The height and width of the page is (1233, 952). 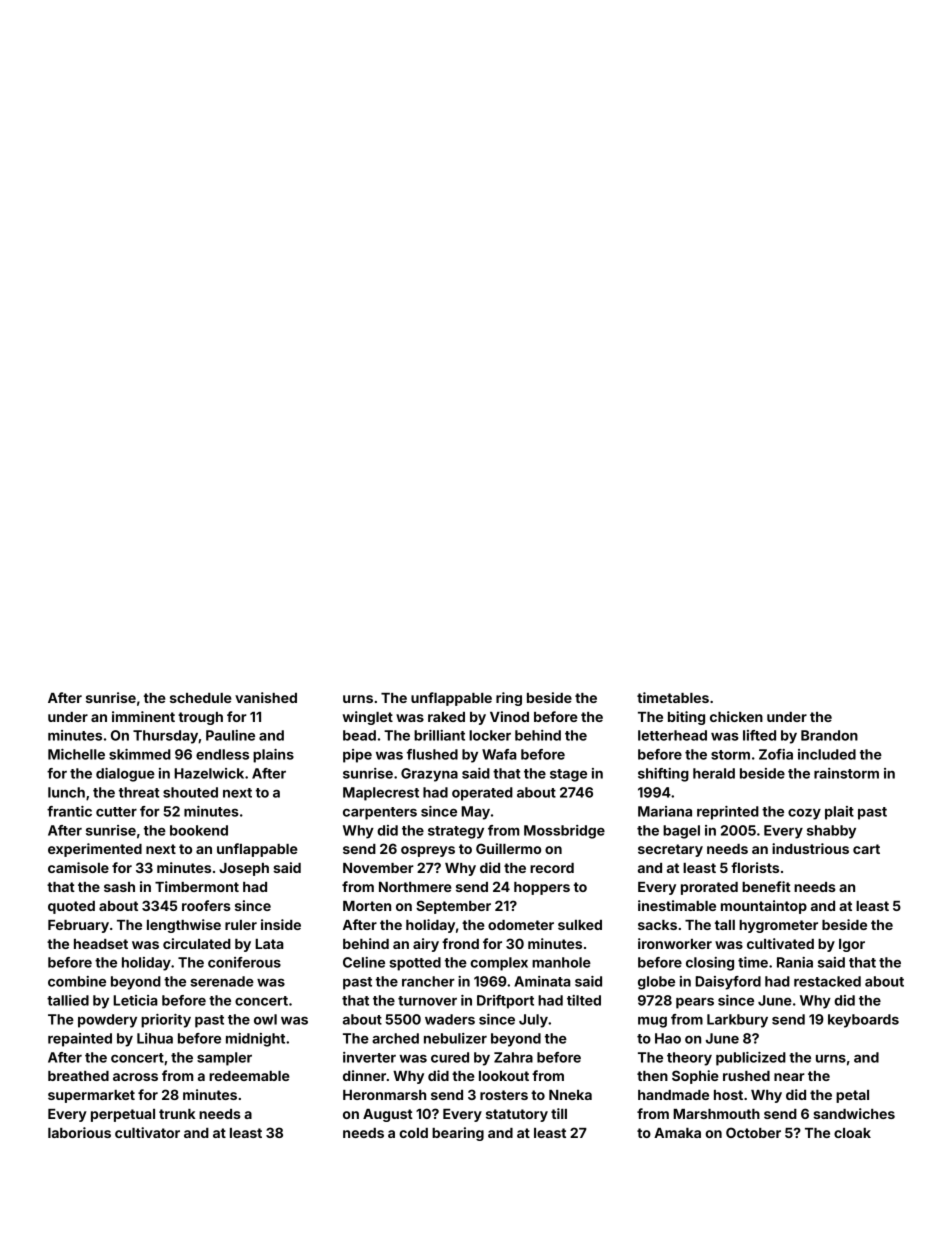 I want to click on keyboards, so click(x=863, y=1021).
